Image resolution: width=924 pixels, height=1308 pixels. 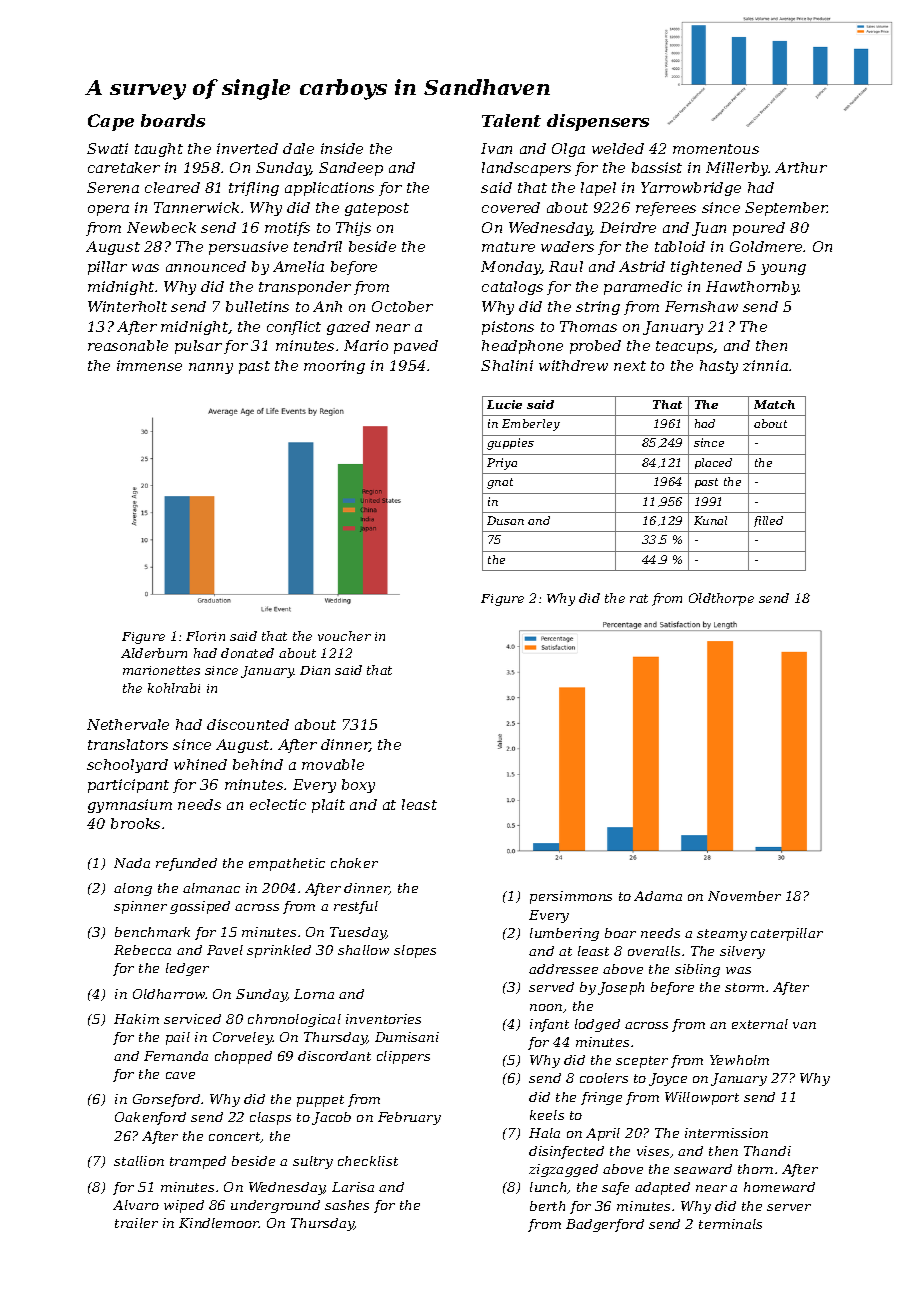 What do you see at coordinates (774, 404) in the screenshot?
I see `Match` at bounding box center [774, 404].
